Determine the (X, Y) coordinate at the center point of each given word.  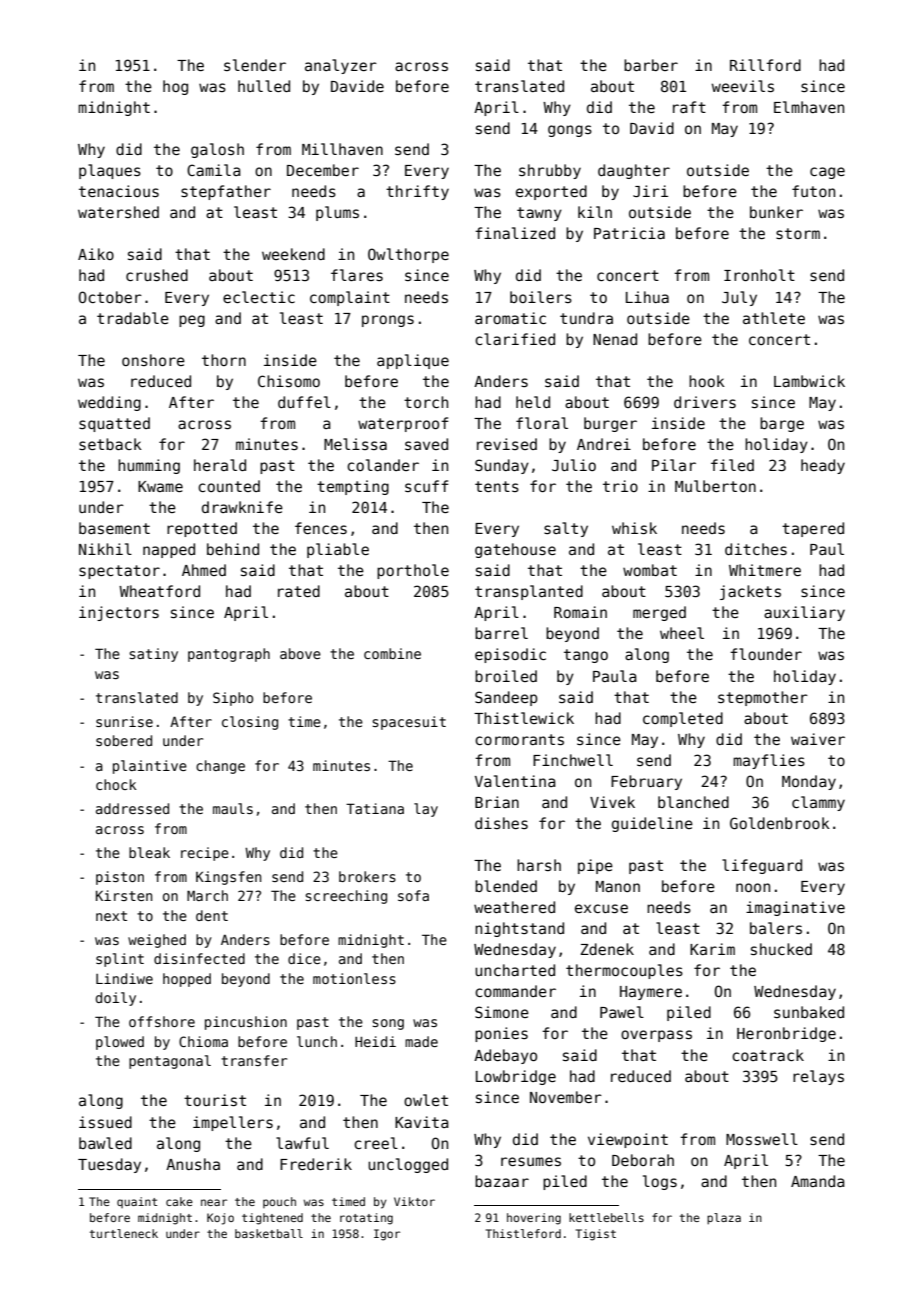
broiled (506, 676)
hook (707, 381)
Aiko (96, 254)
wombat (650, 570)
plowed (120, 1043)
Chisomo (289, 381)
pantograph (229, 655)
